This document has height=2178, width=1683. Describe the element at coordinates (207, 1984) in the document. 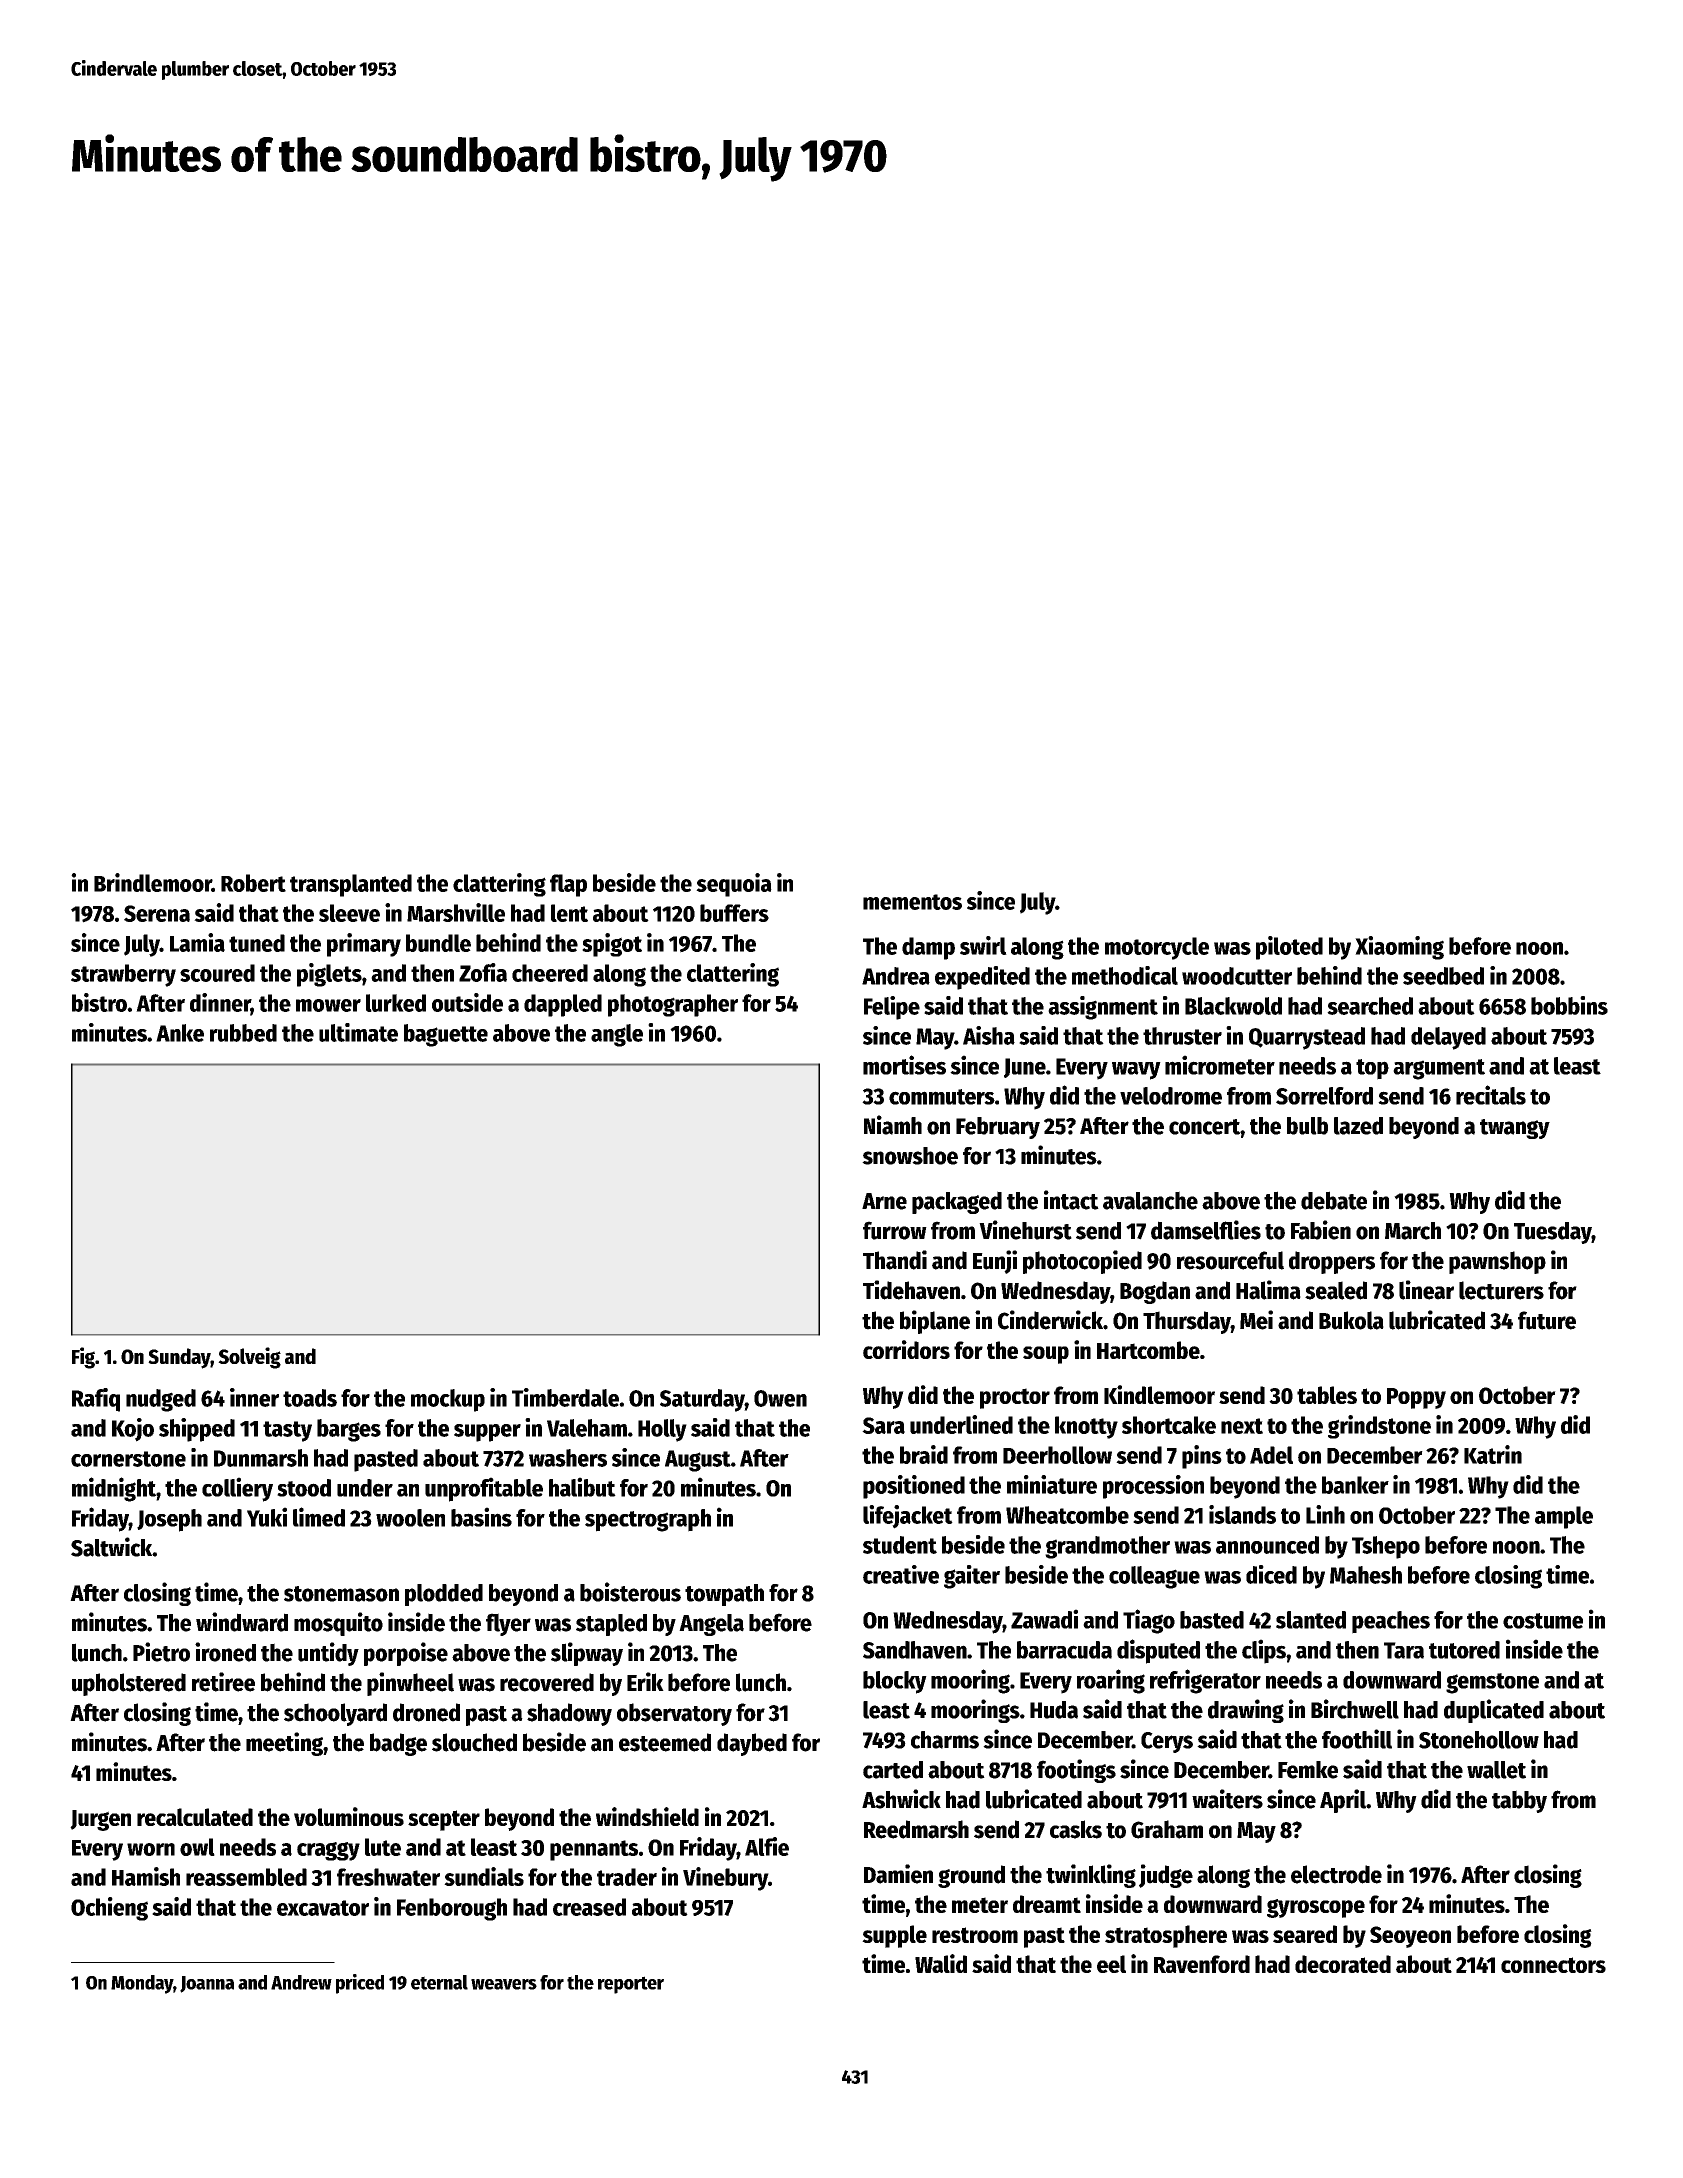

I see `Joanna` at that location.
